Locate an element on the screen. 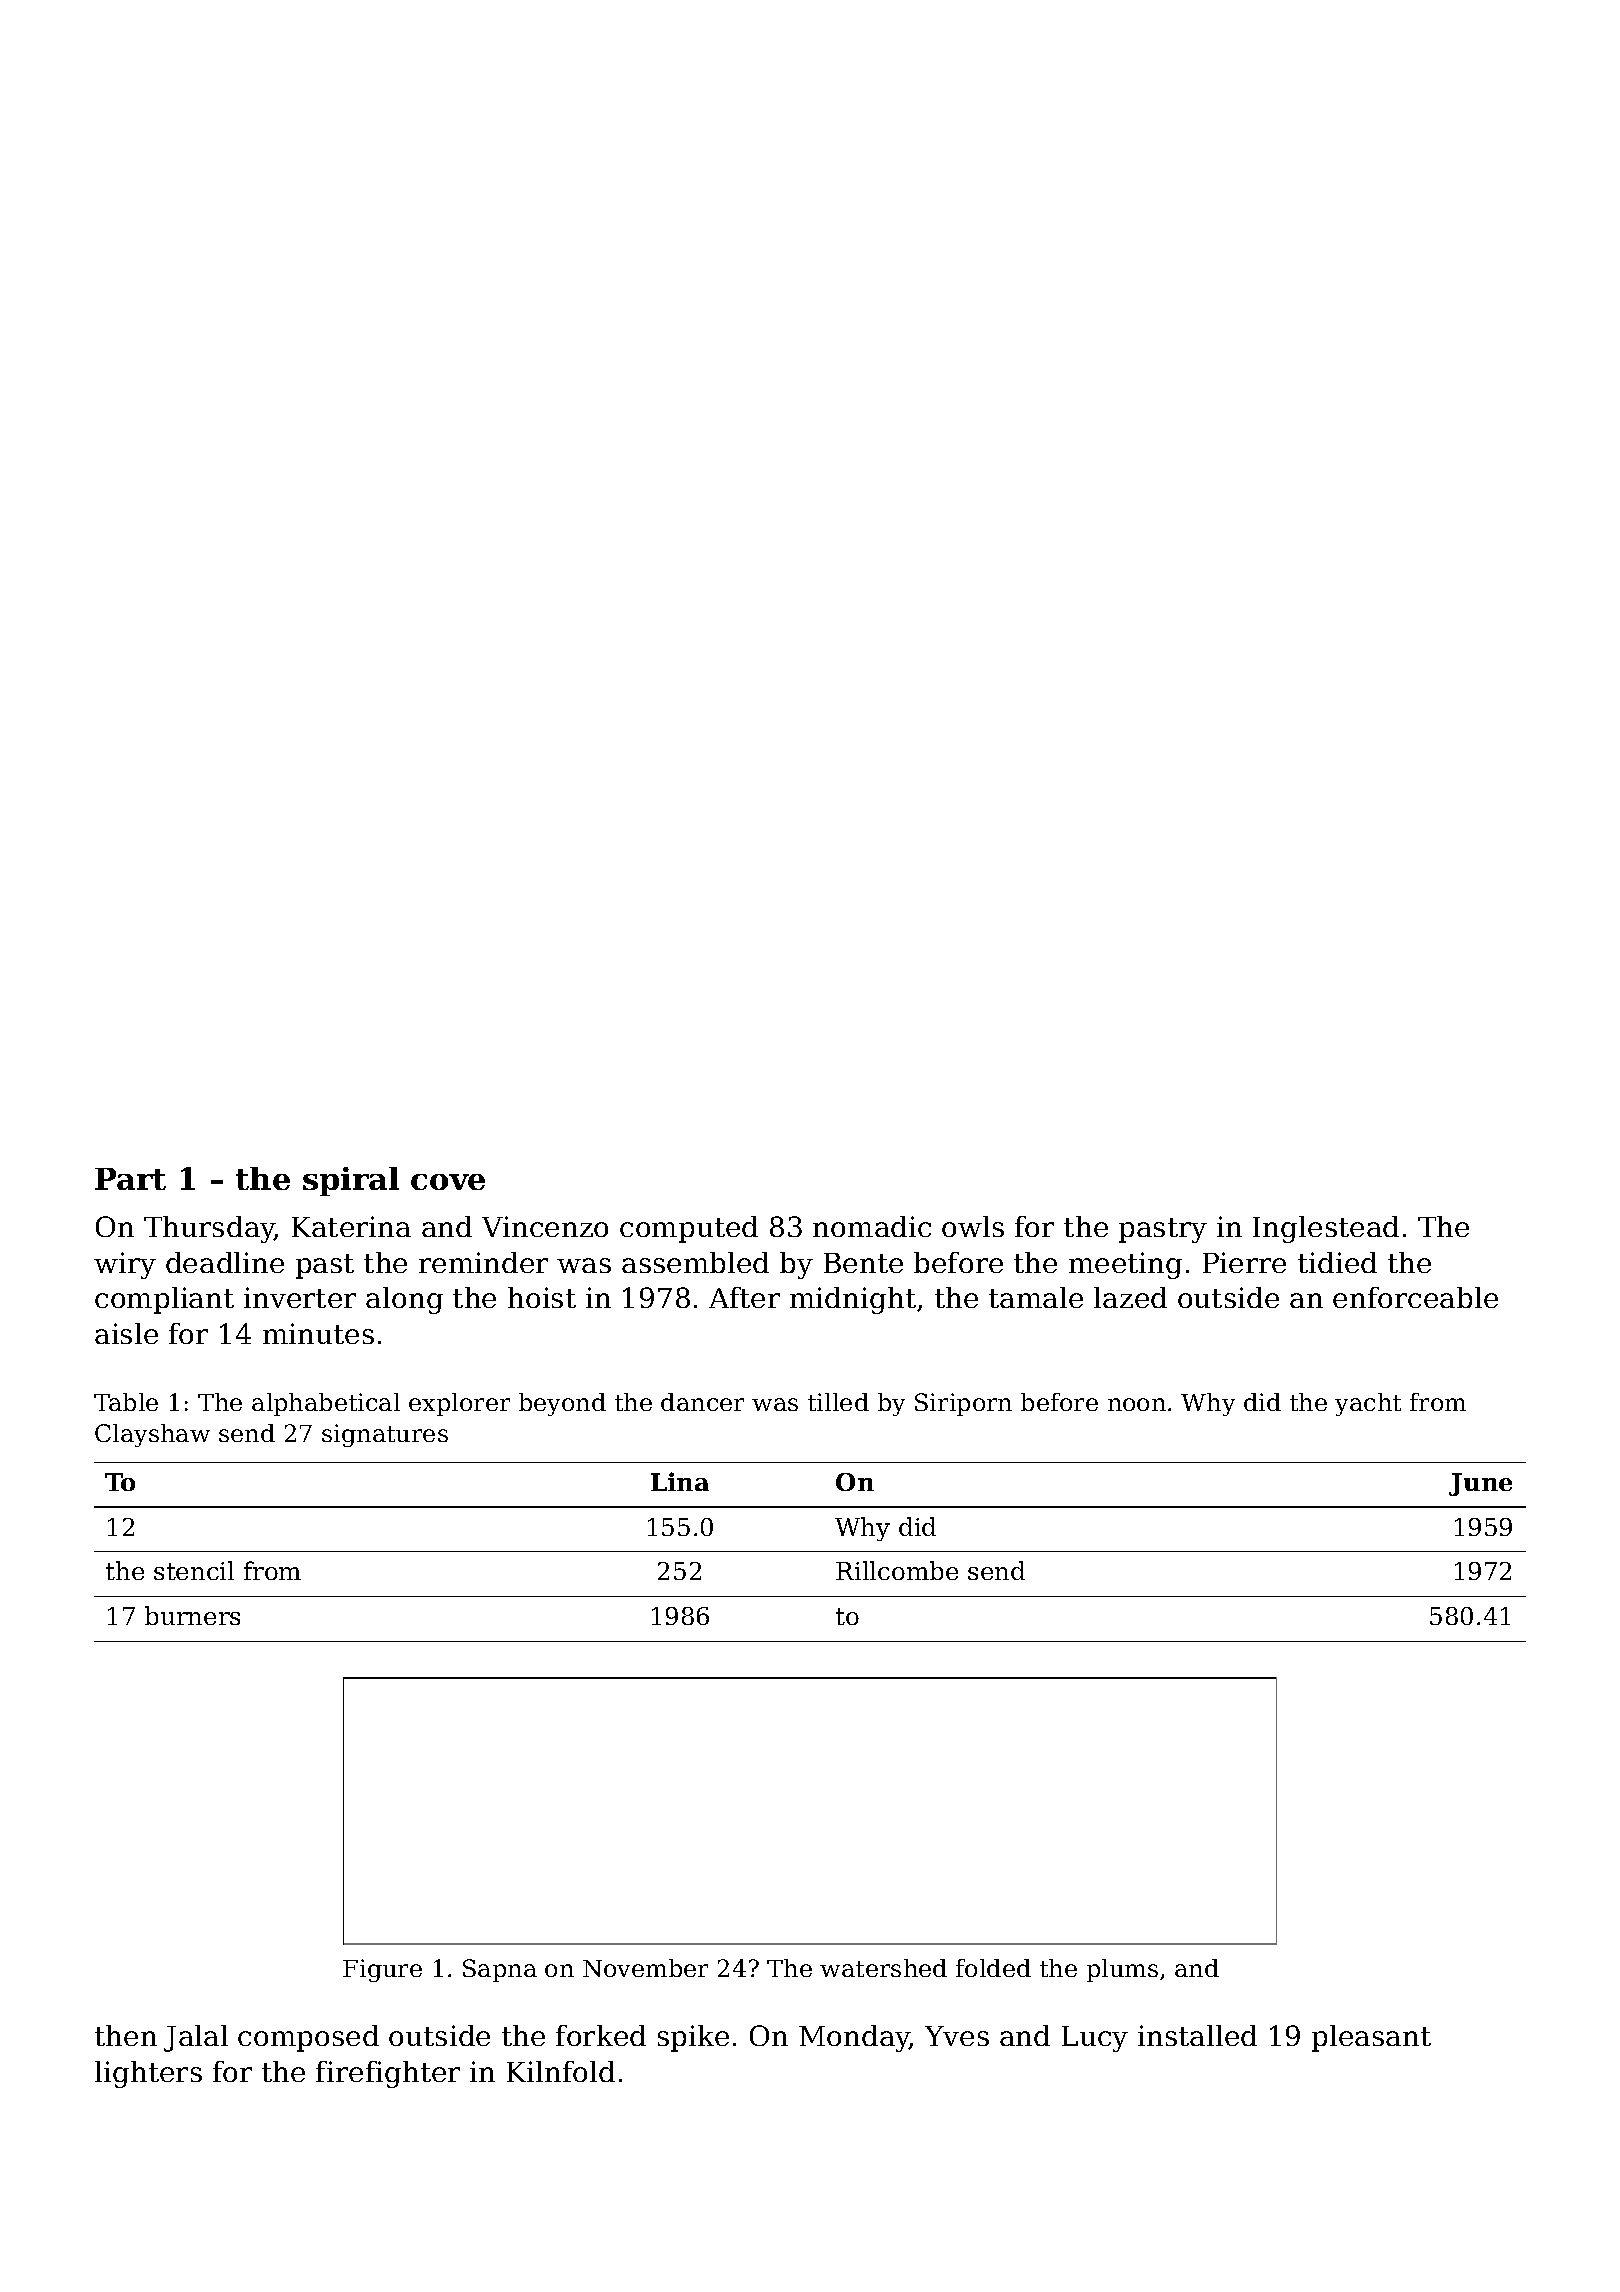 The image size is (1620, 2292). tilled is located at coordinates (838, 1402).
